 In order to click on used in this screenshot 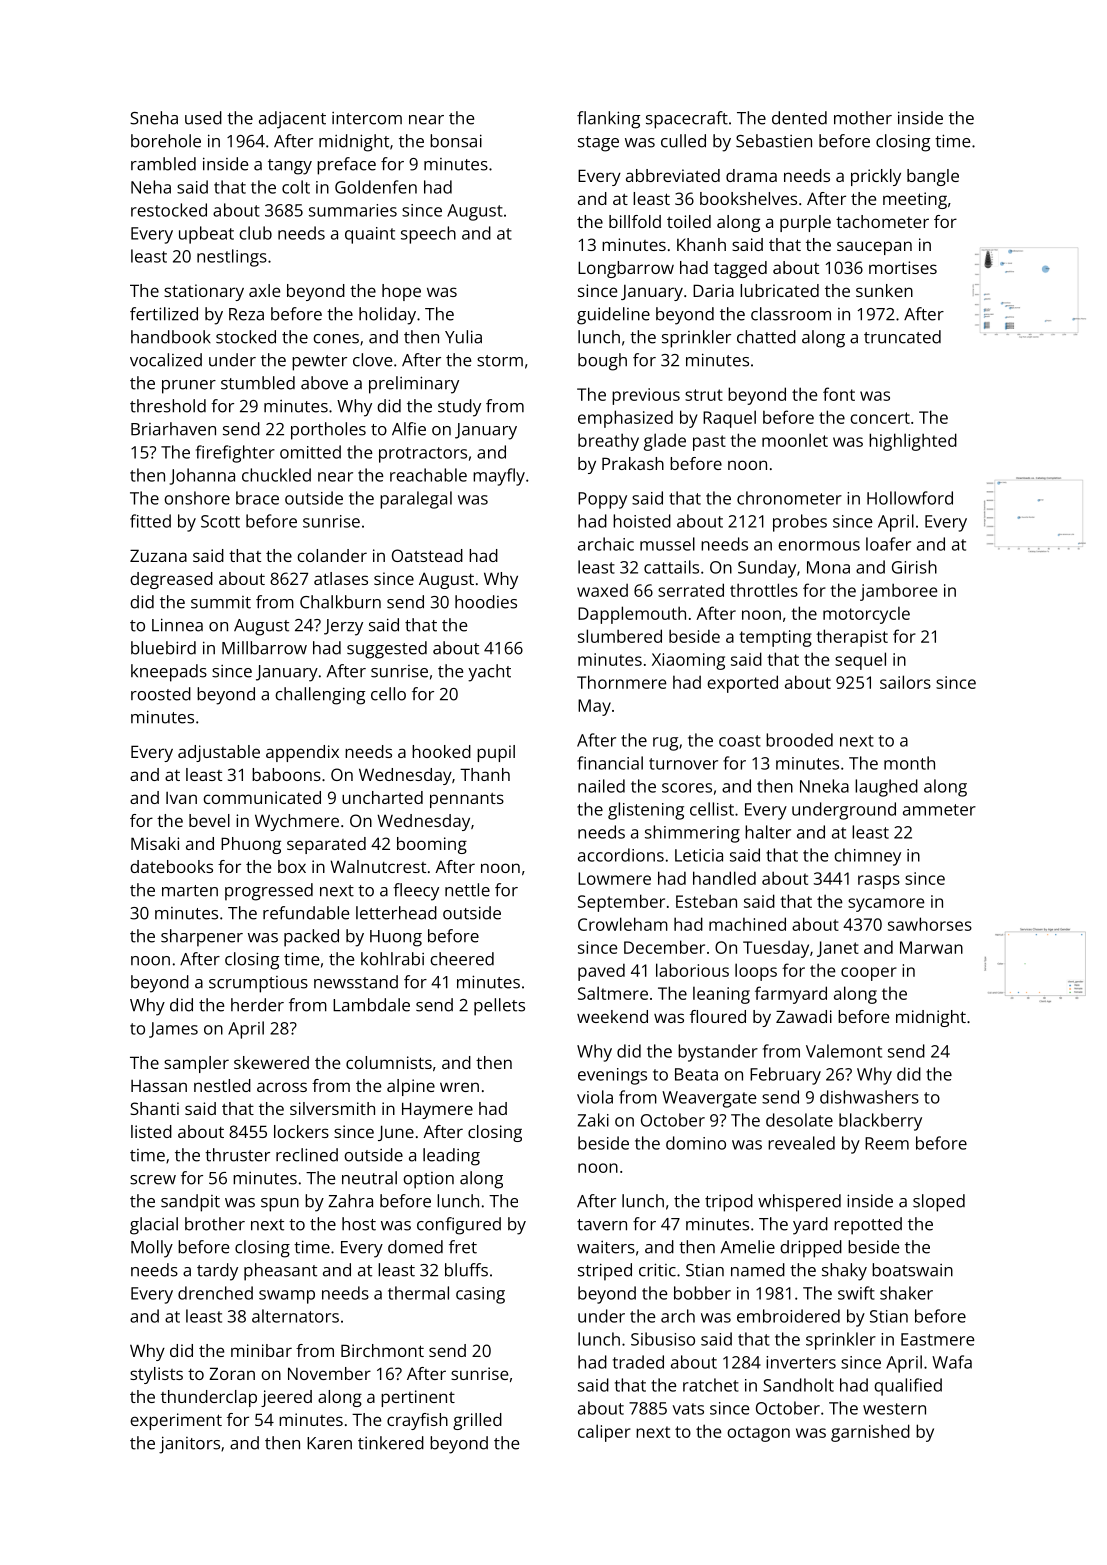, I will do `click(203, 118)`.
